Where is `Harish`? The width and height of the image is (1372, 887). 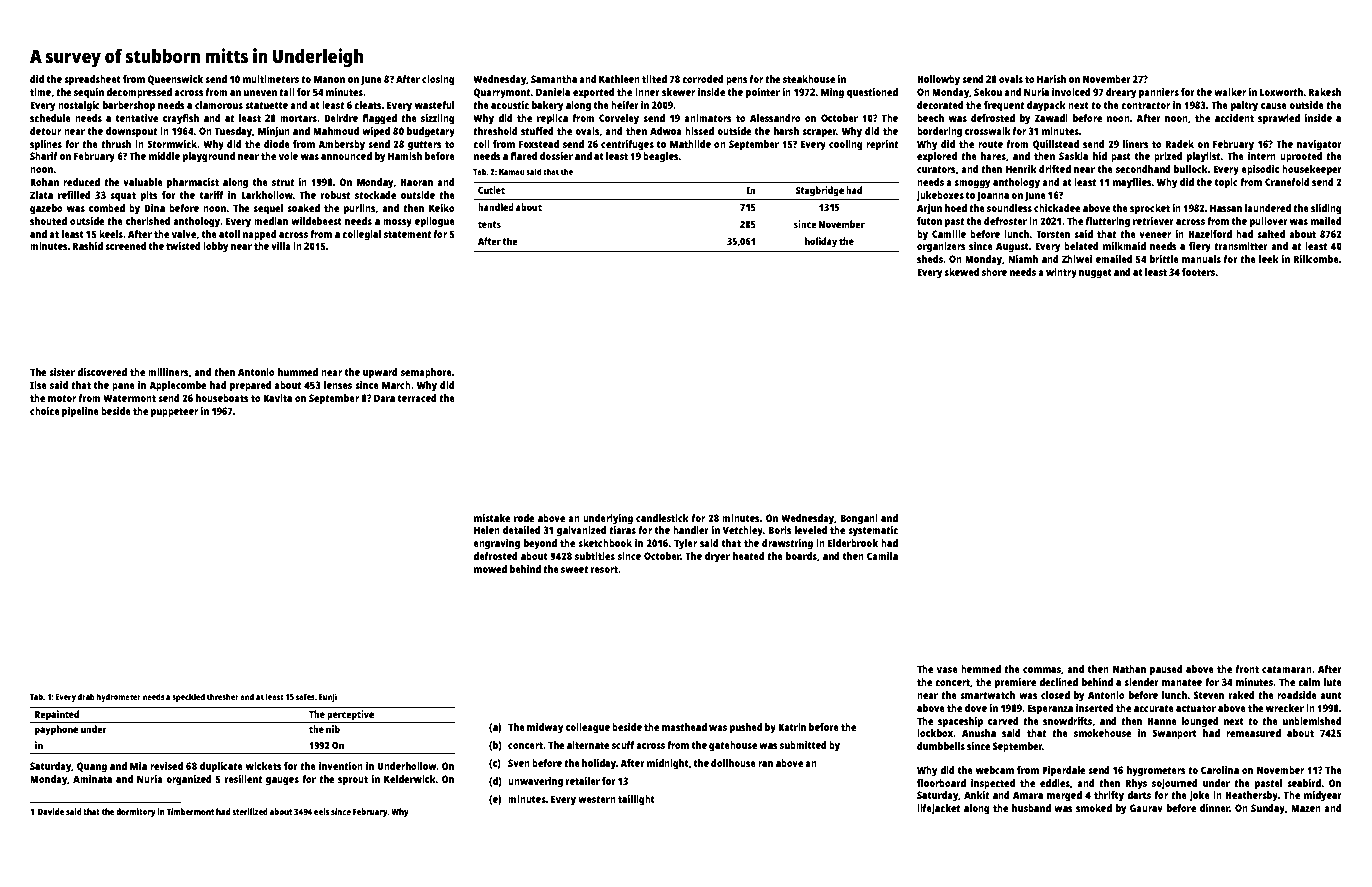
Harish is located at coordinates (1051, 79).
